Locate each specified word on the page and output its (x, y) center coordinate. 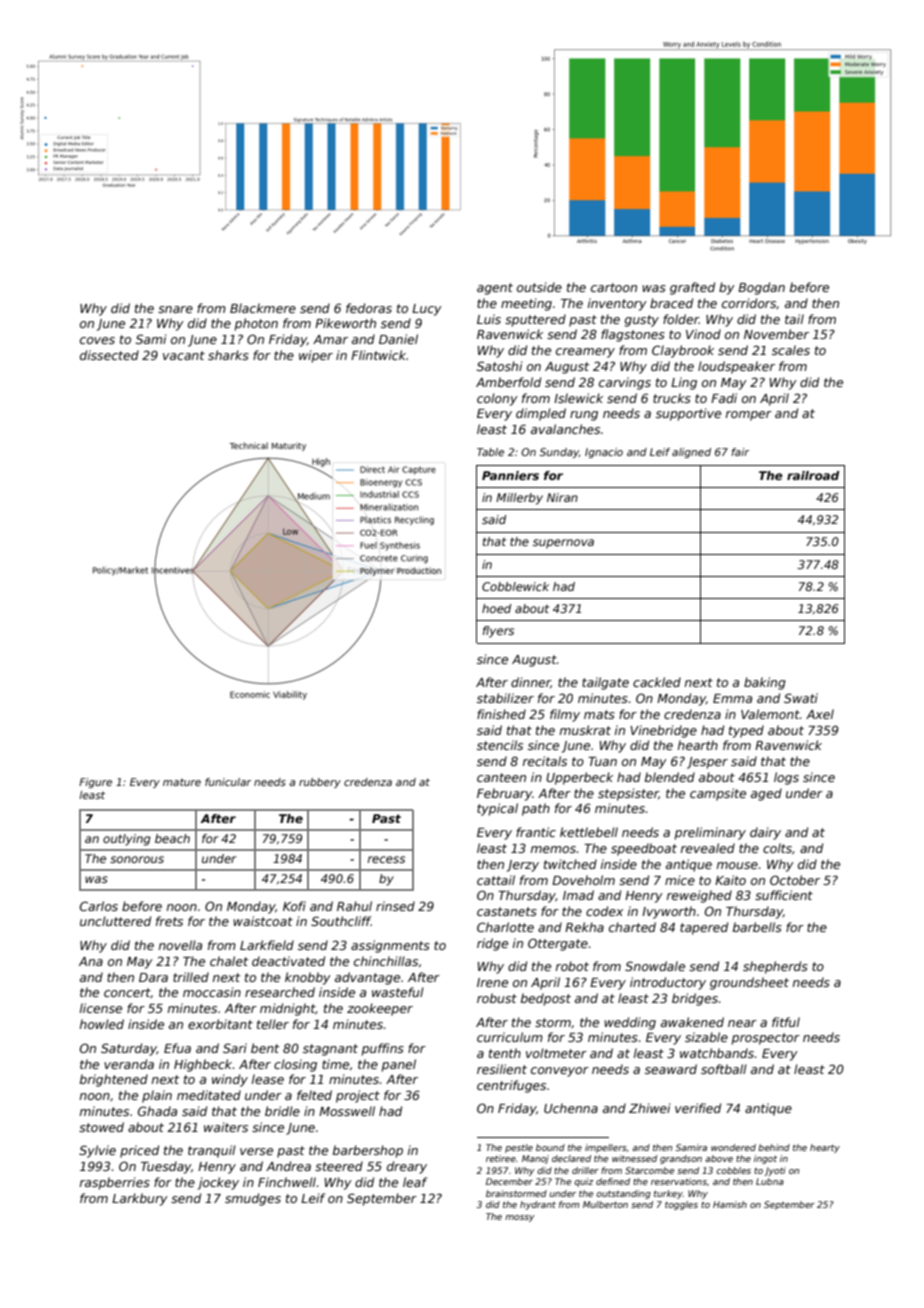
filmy (565, 715)
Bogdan (761, 288)
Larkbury (140, 1199)
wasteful (398, 992)
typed (746, 731)
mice (680, 880)
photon (256, 324)
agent (495, 289)
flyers (498, 632)
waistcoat (263, 921)
